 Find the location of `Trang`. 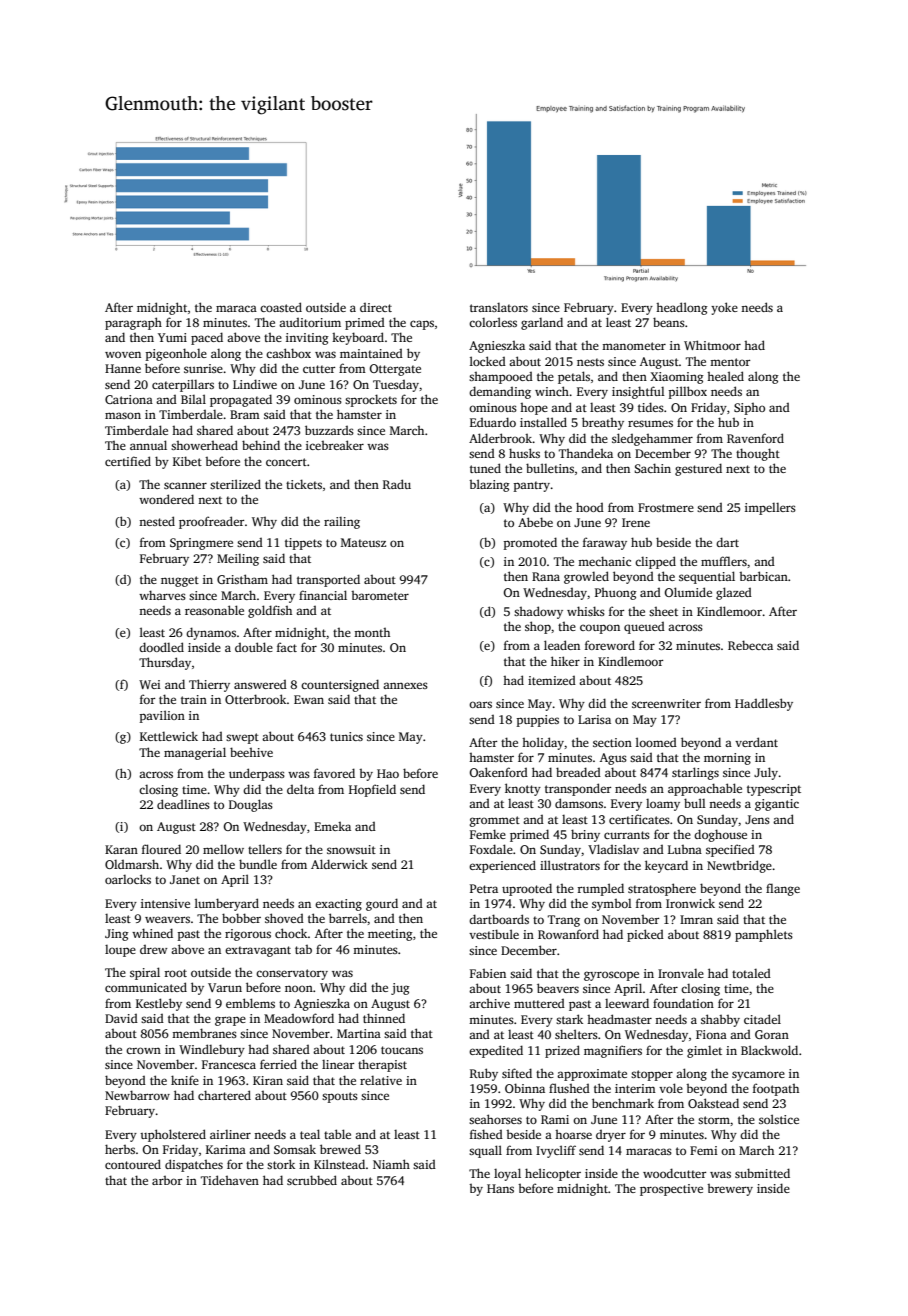

Trang is located at coordinates (564, 921).
